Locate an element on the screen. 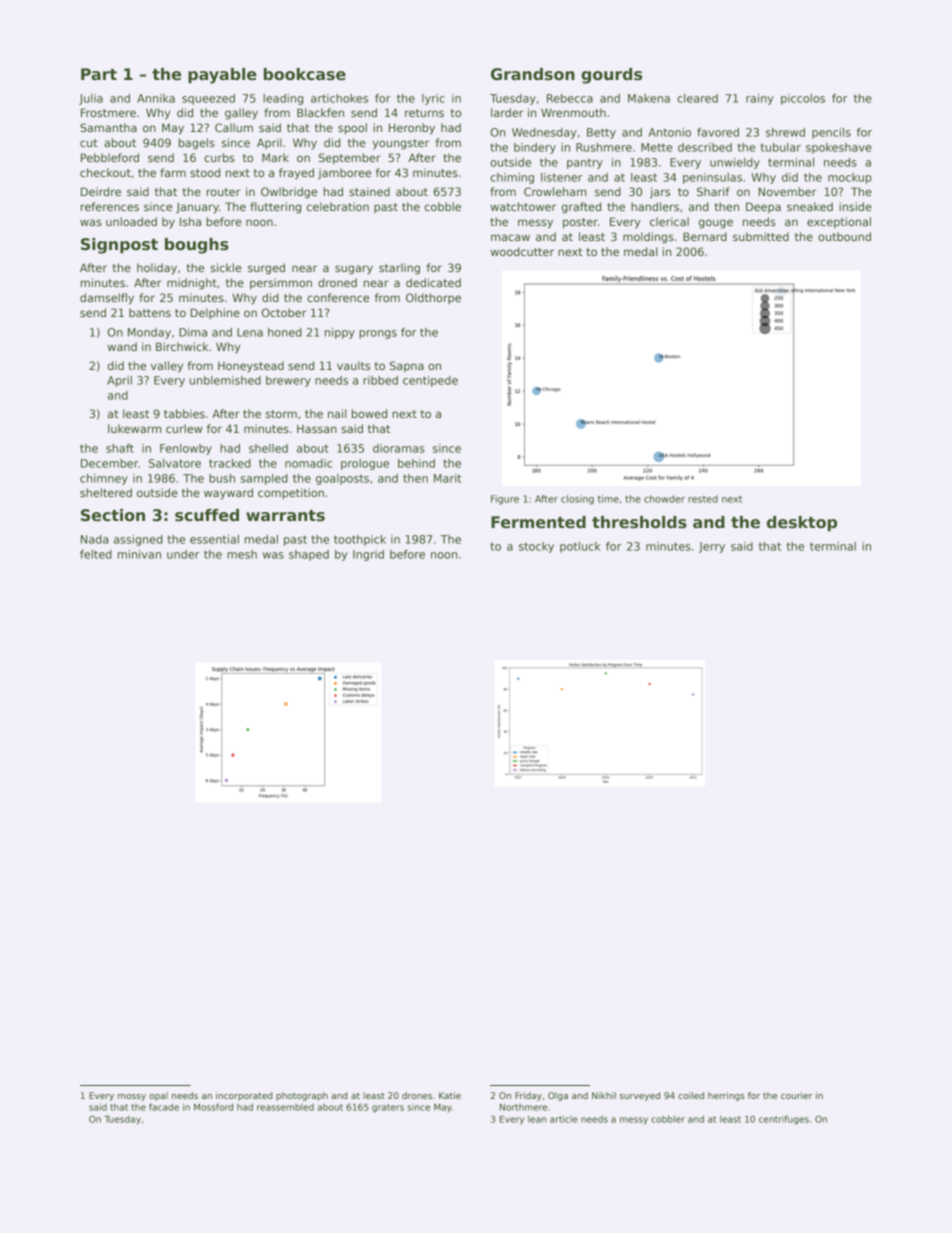 The height and width of the screenshot is (1233, 952). minivan is located at coordinates (139, 554).
